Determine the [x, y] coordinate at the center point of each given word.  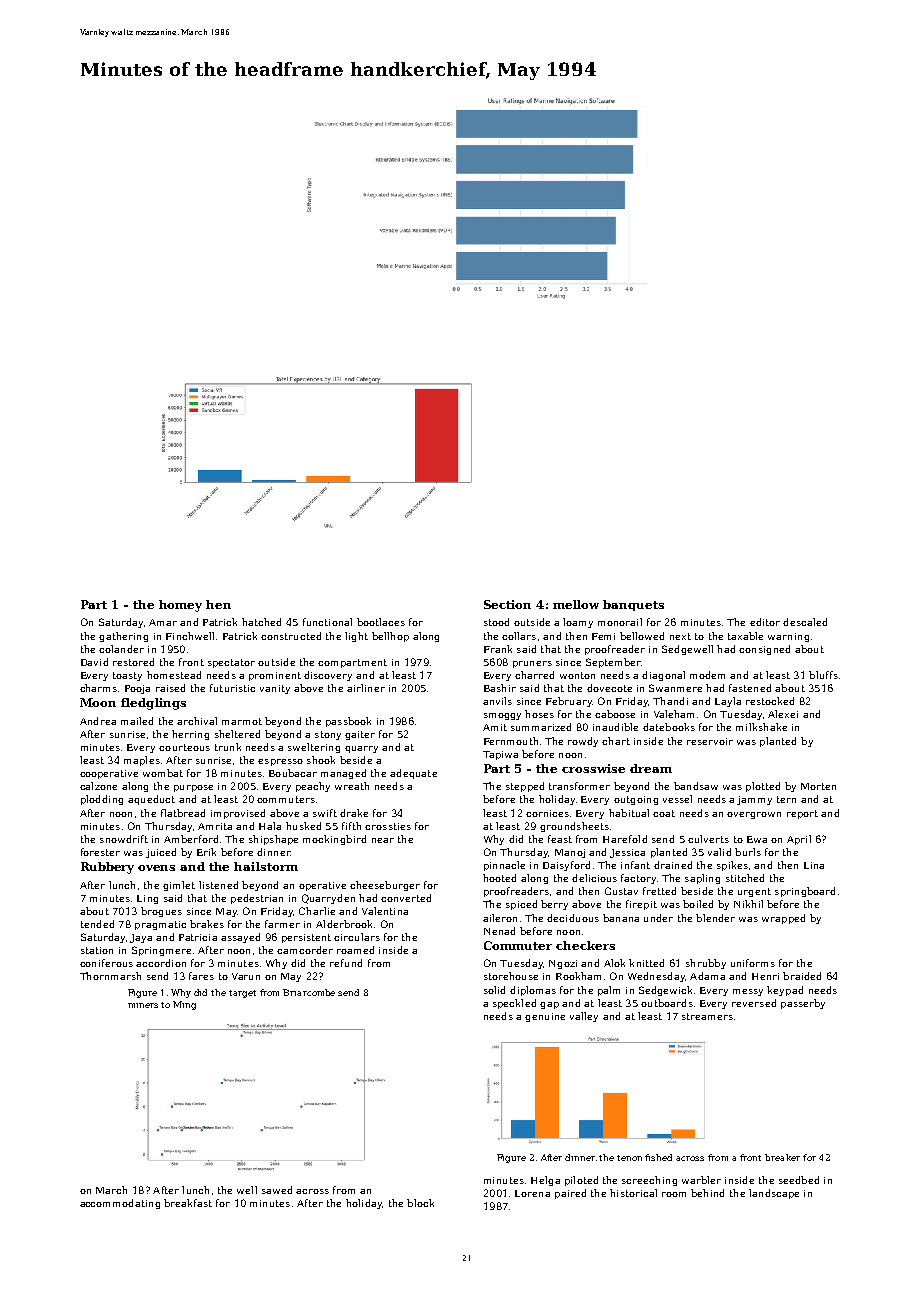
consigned [764, 650]
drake [354, 813]
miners [143, 1005]
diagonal [663, 676]
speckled [514, 1004]
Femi [603, 636]
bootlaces [381, 622]
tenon [629, 1158]
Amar [163, 622]
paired [570, 1194]
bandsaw [696, 786]
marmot [242, 721]
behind [707, 1193]
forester [100, 852]
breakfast [188, 1203]
